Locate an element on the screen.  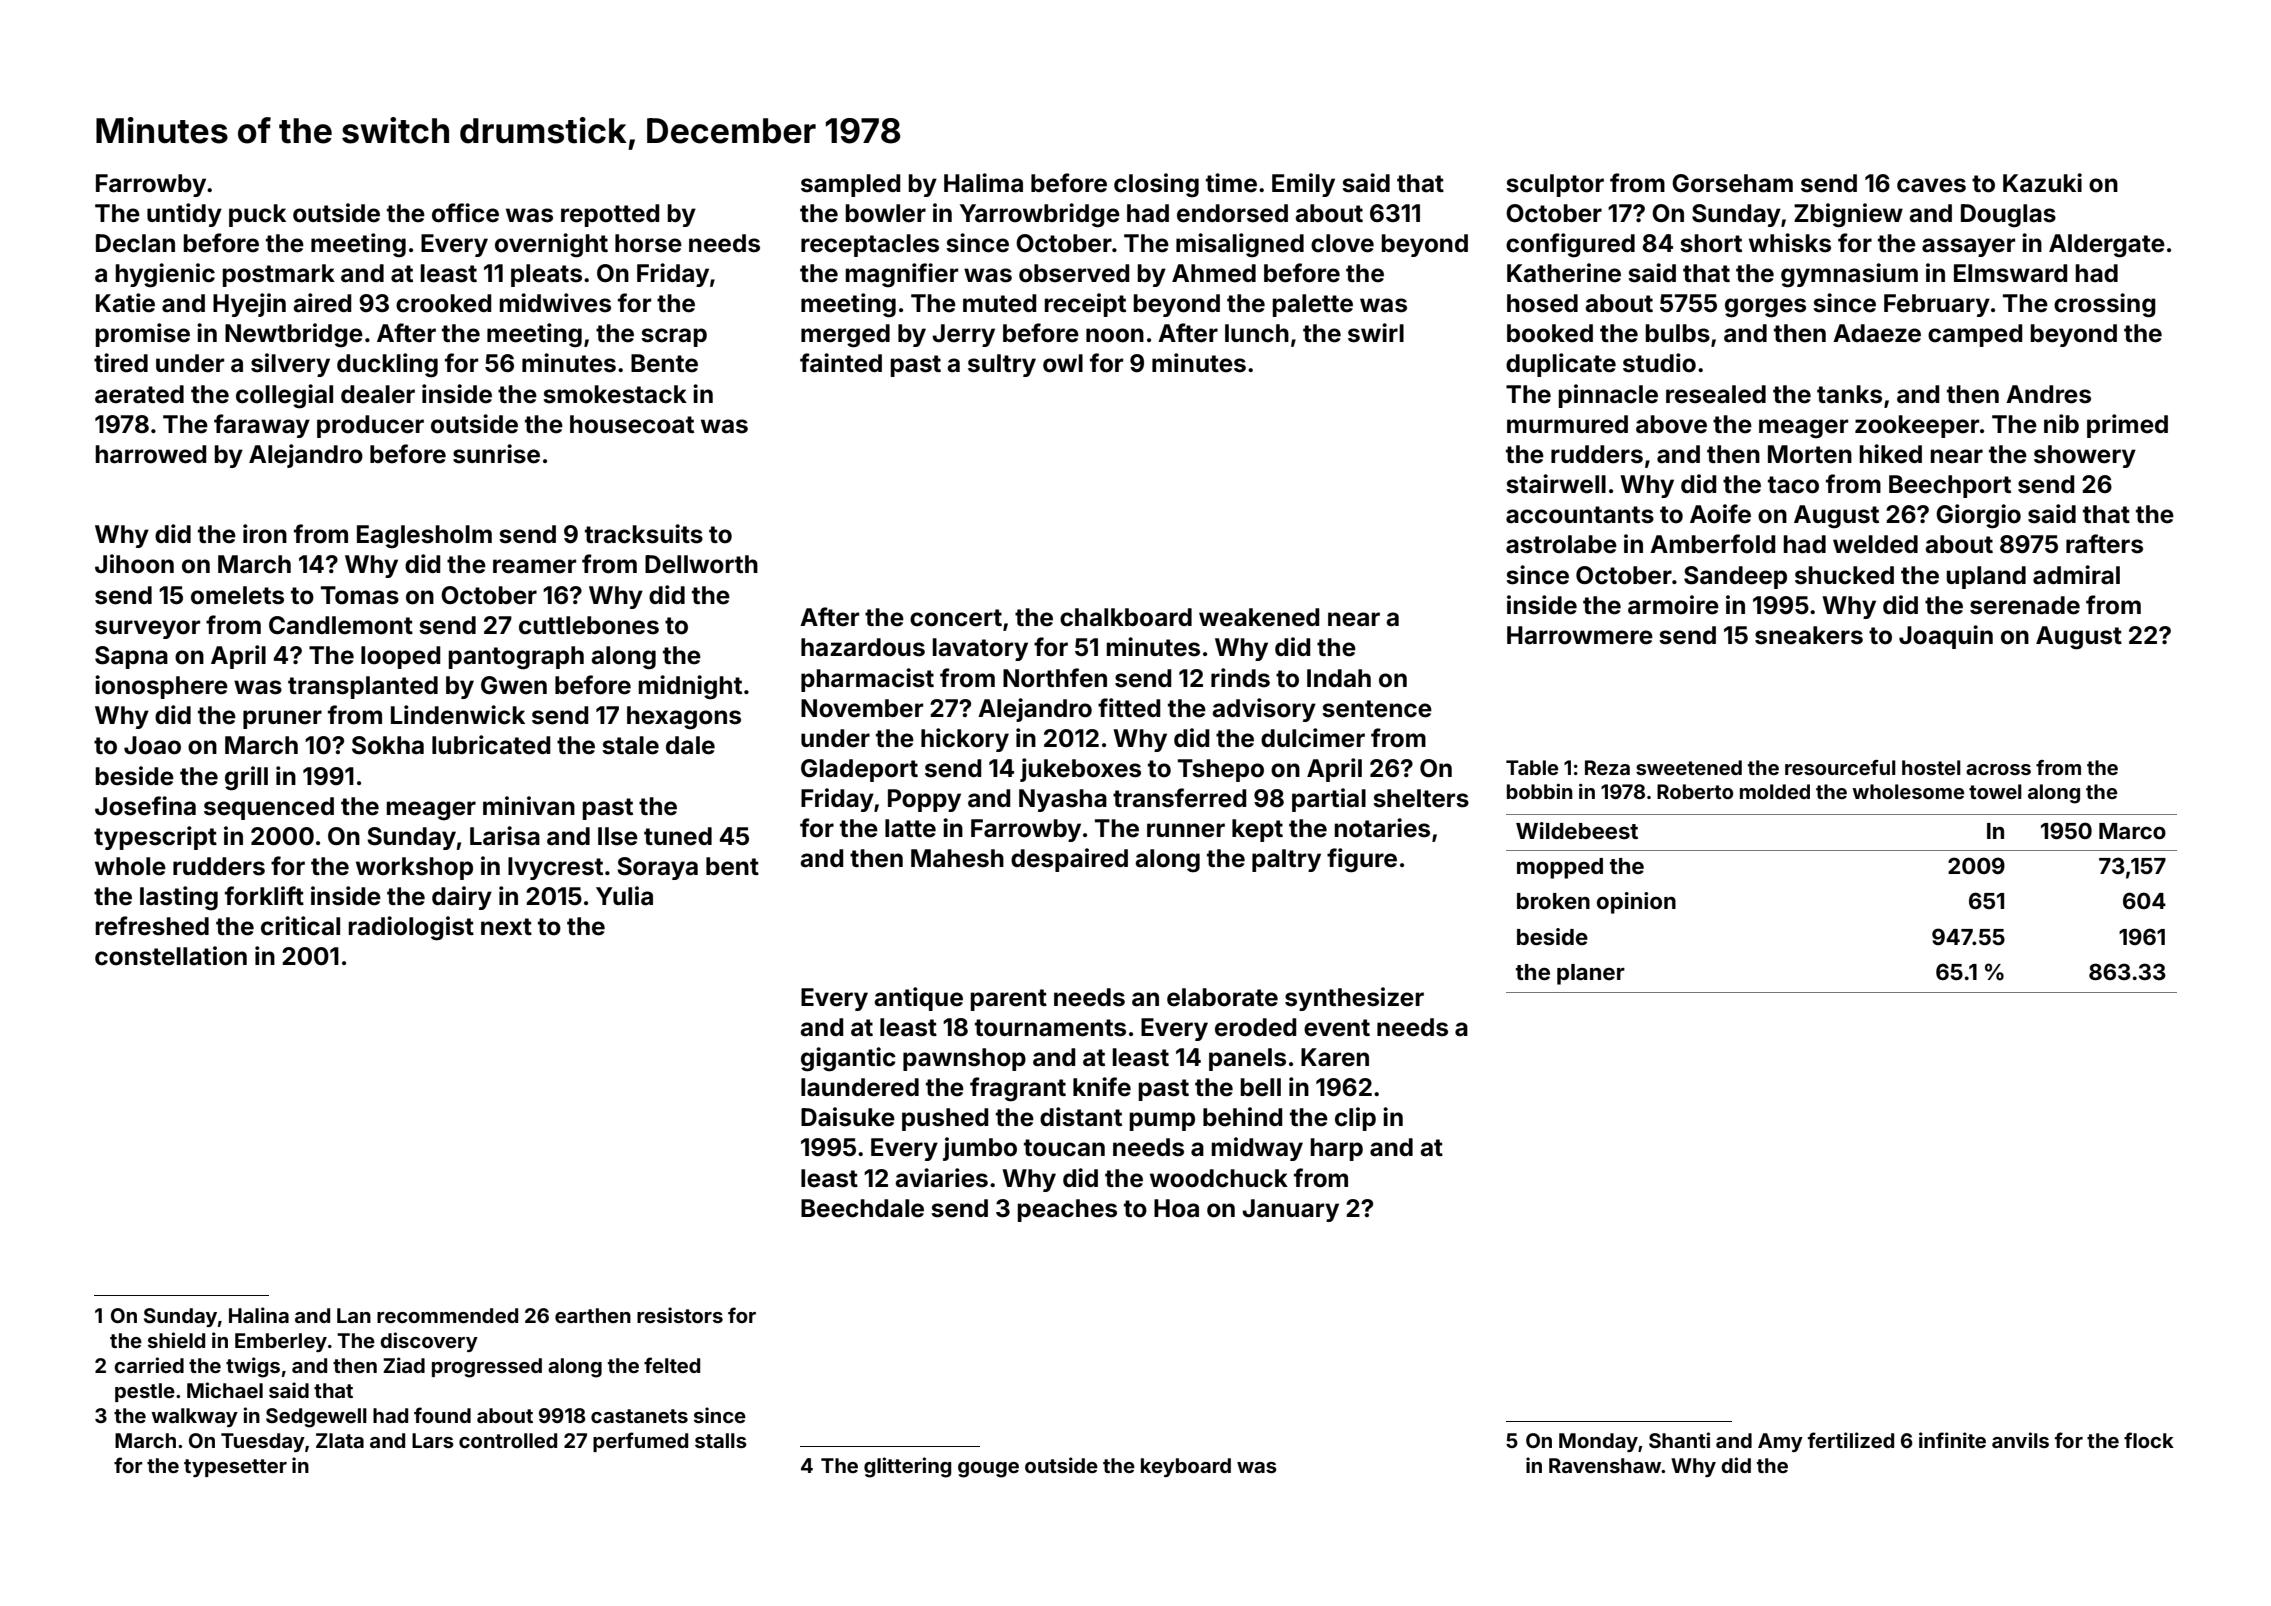
perfumed is located at coordinates (640, 1442).
